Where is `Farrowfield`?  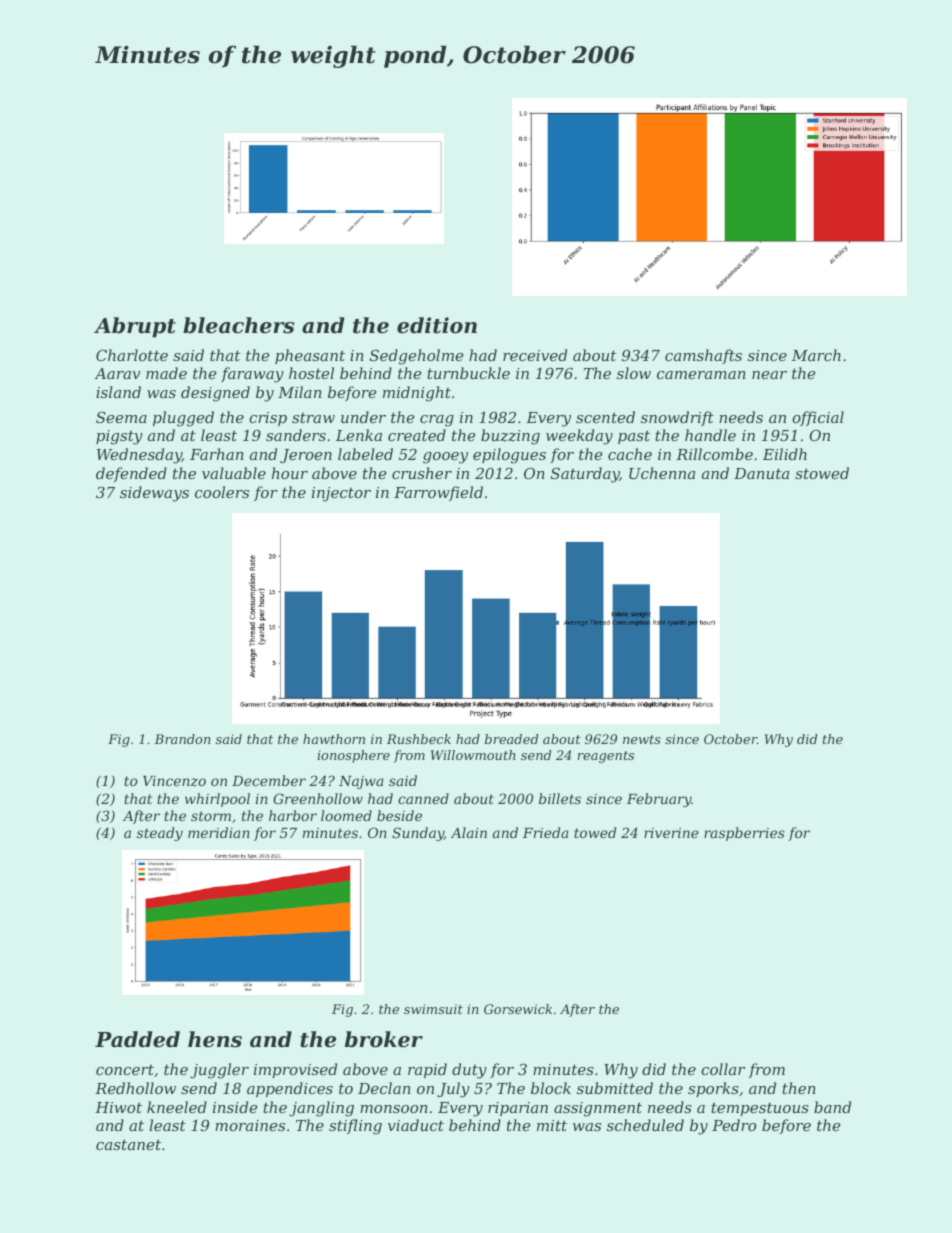 Farrowfield is located at coordinates (438, 493).
